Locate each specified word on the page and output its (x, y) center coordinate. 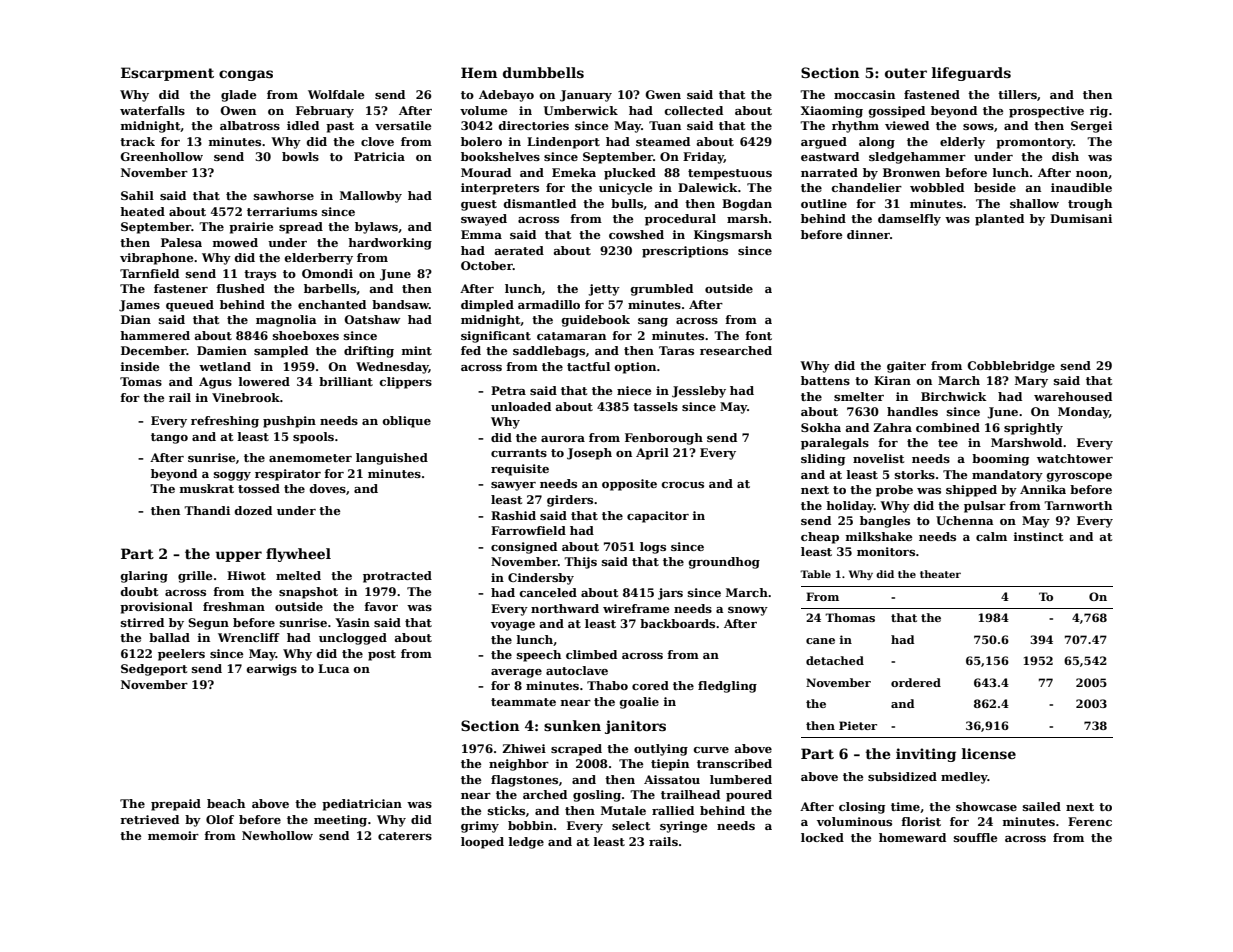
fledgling (727, 687)
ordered (916, 682)
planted (999, 220)
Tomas (141, 381)
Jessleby (699, 392)
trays (260, 275)
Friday (703, 158)
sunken (572, 725)
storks (915, 474)
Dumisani (1081, 218)
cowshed (636, 234)
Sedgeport (154, 670)
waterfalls (152, 110)
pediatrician (362, 805)
